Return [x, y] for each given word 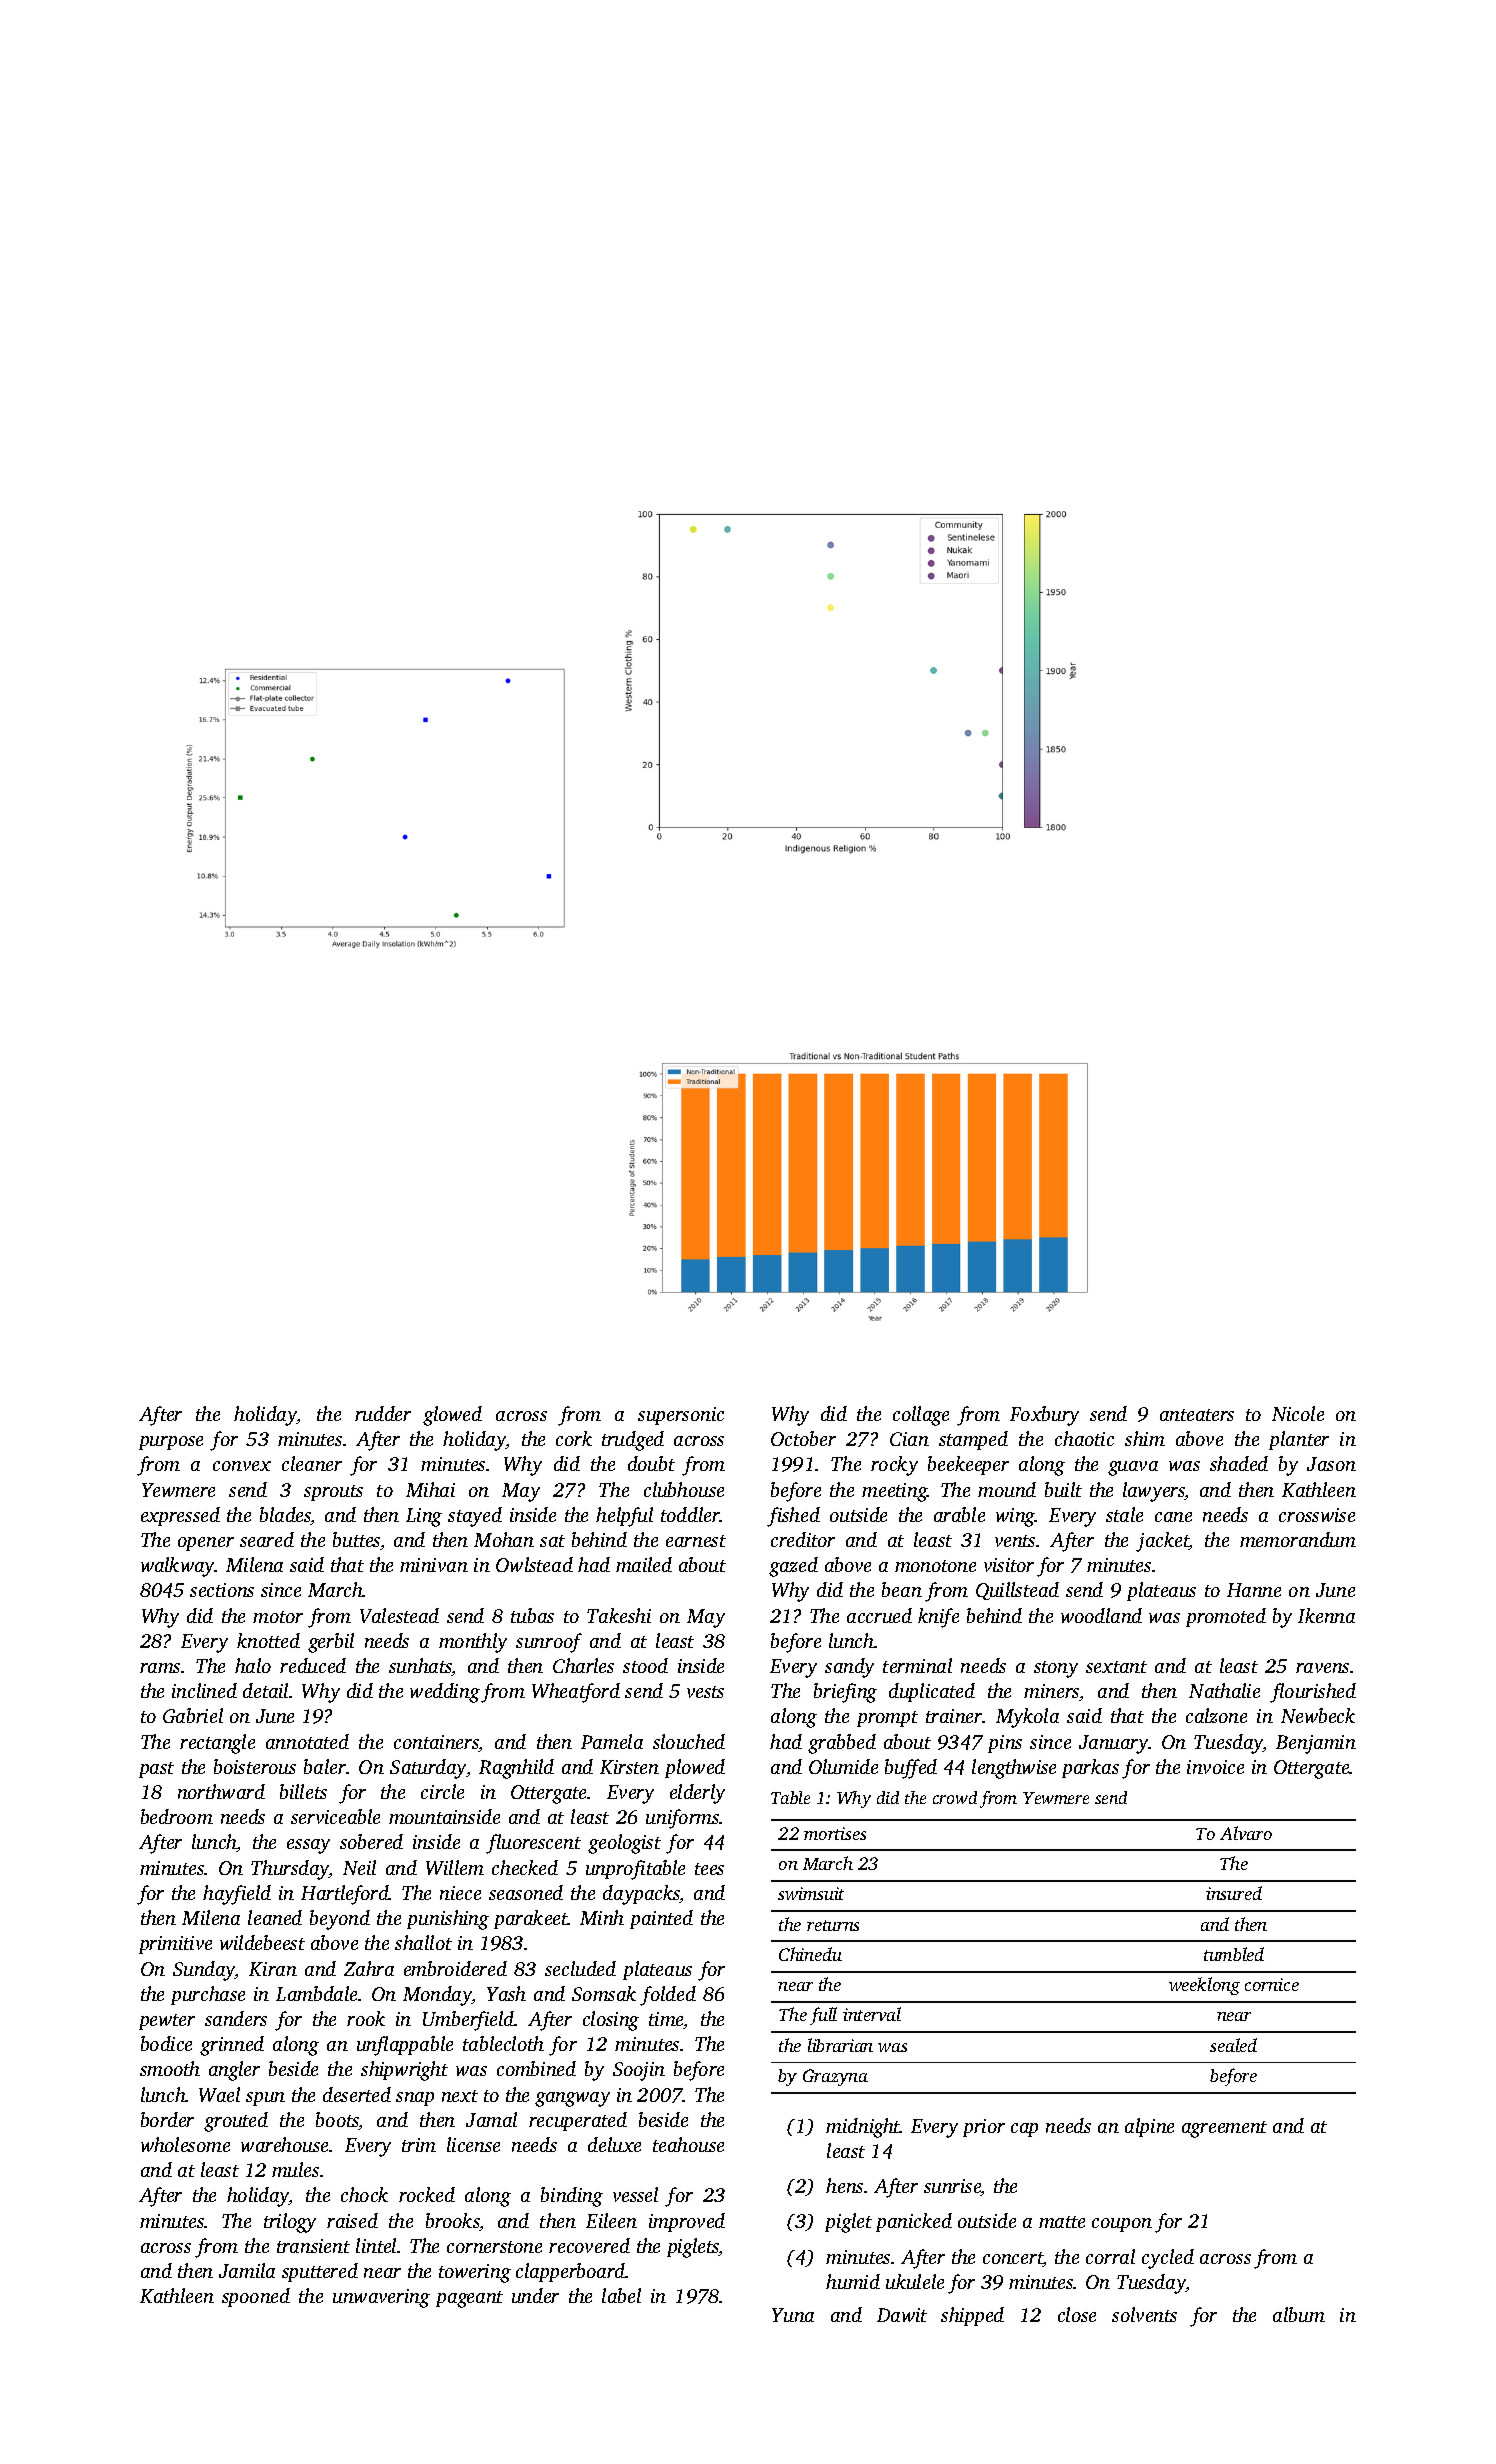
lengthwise [1014, 1769]
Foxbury [1044, 1416]
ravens [1322, 1668]
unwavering [381, 2298]
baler [325, 1766]
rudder [383, 1413]
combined [536, 2068]
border [167, 2119]
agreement [1224, 2129]
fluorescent [533, 1844]
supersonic [681, 1416]
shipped [972, 2316]
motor [278, 1617]
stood [645, 1665]
